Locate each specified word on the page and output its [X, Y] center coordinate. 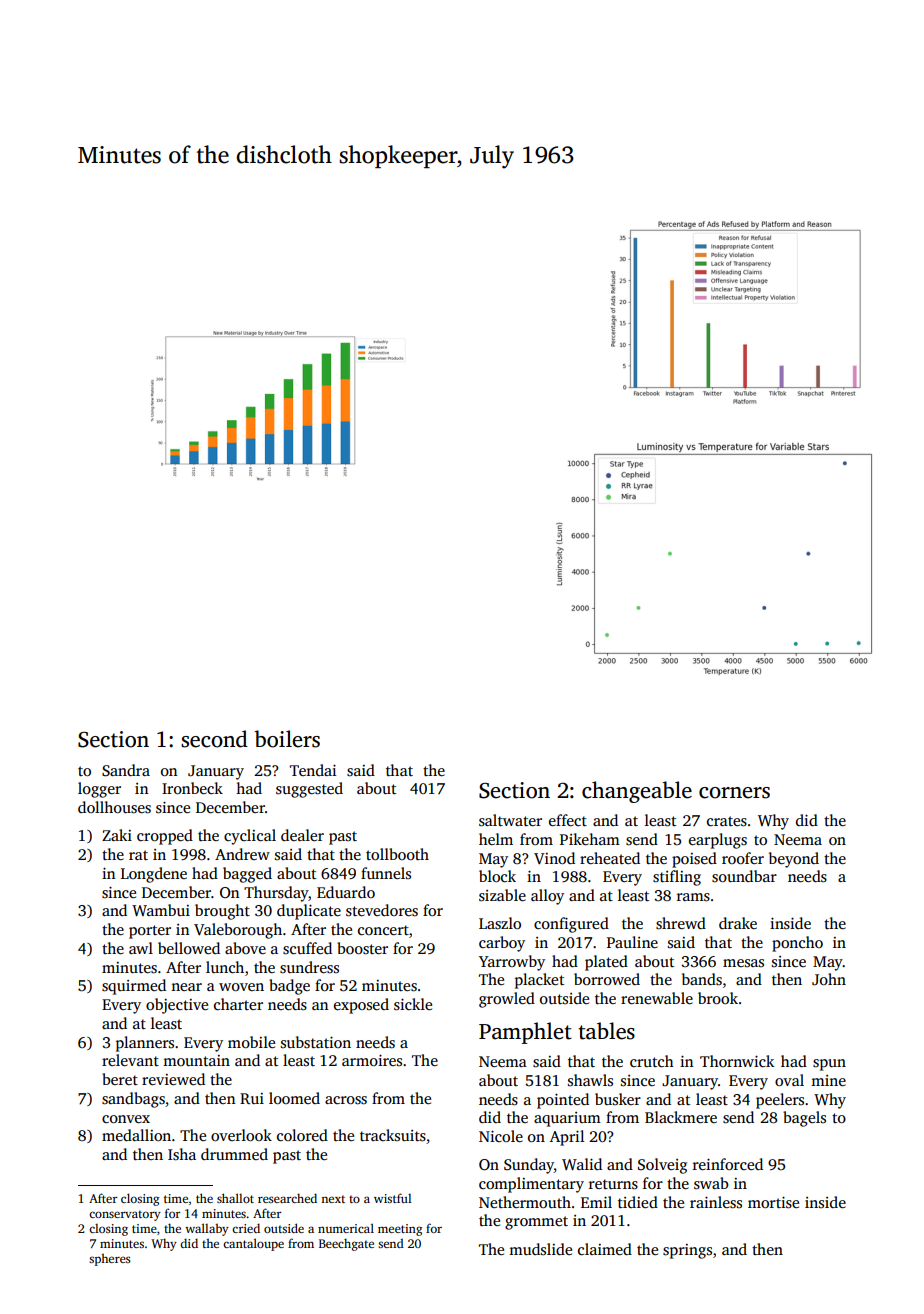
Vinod [554, 858]
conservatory [125, 1215]
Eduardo [346, 892]
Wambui [161, 910]
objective [177, 1006]
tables [606, 1031]
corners [734, 793]
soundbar [744, 876]
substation [316, 1042]
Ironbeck [192, 788]
